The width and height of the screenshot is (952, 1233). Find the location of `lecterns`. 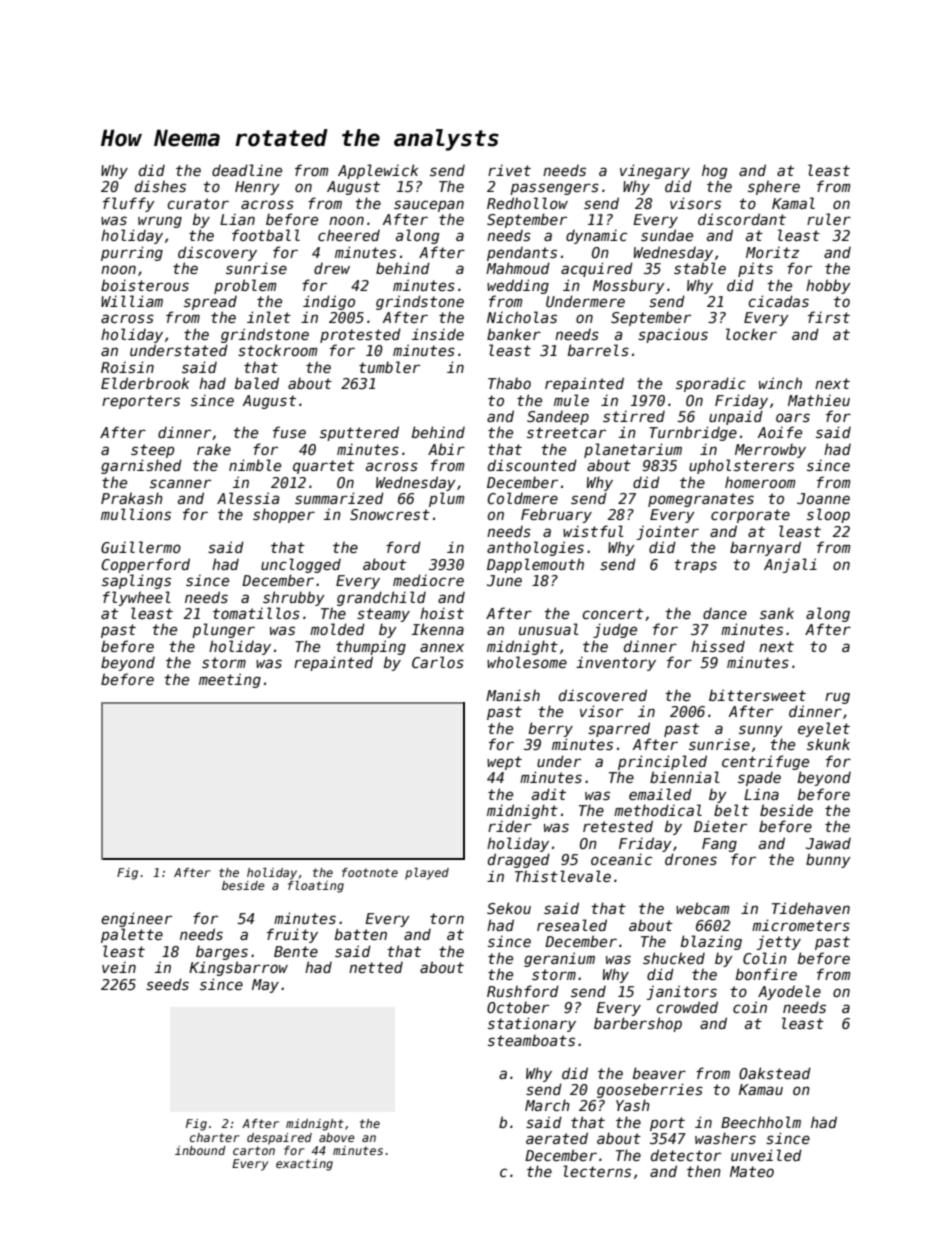

lecterns is located at coordinates (597, 1171).
